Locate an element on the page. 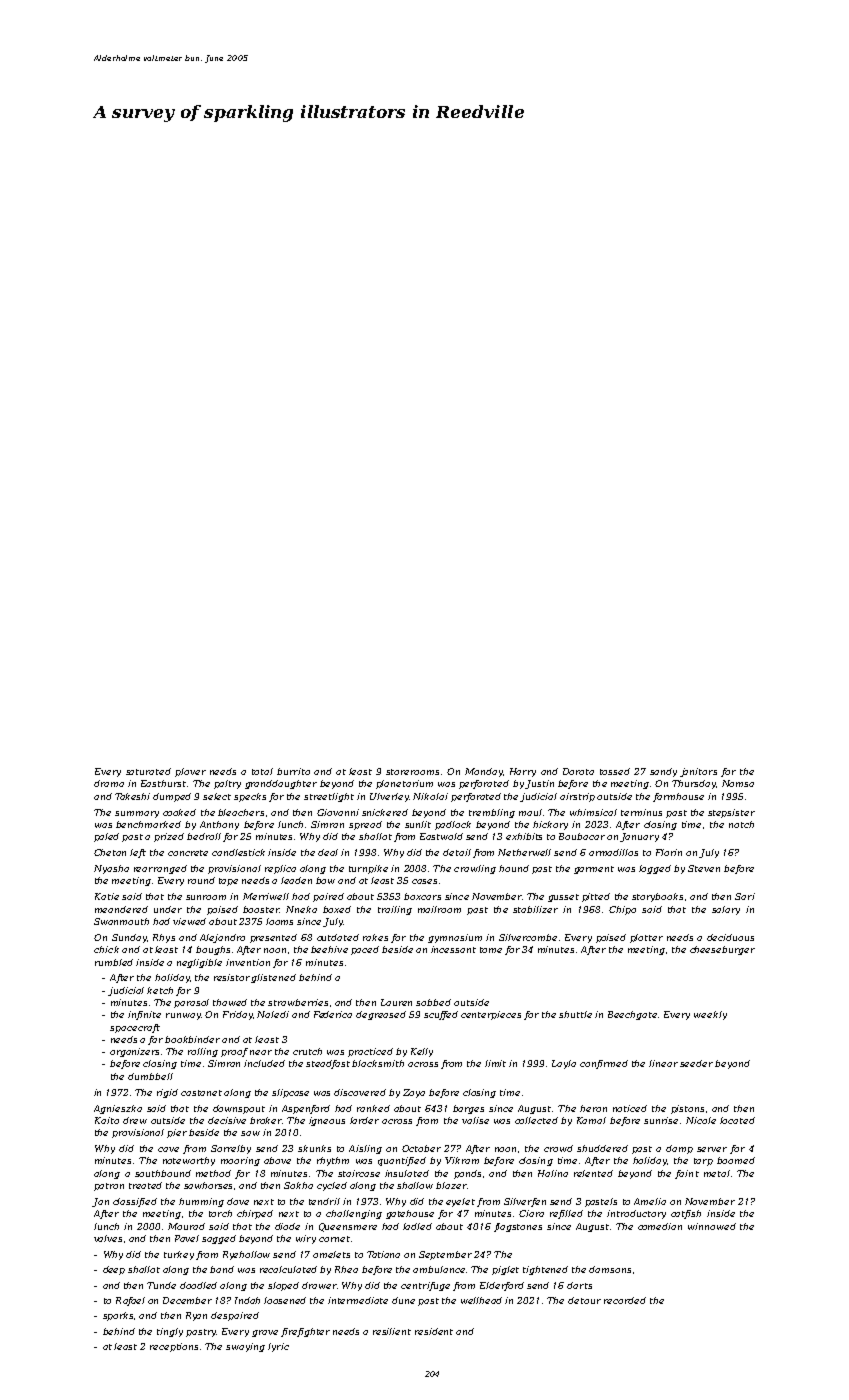  dove is located at coordinates (238, 1201).
